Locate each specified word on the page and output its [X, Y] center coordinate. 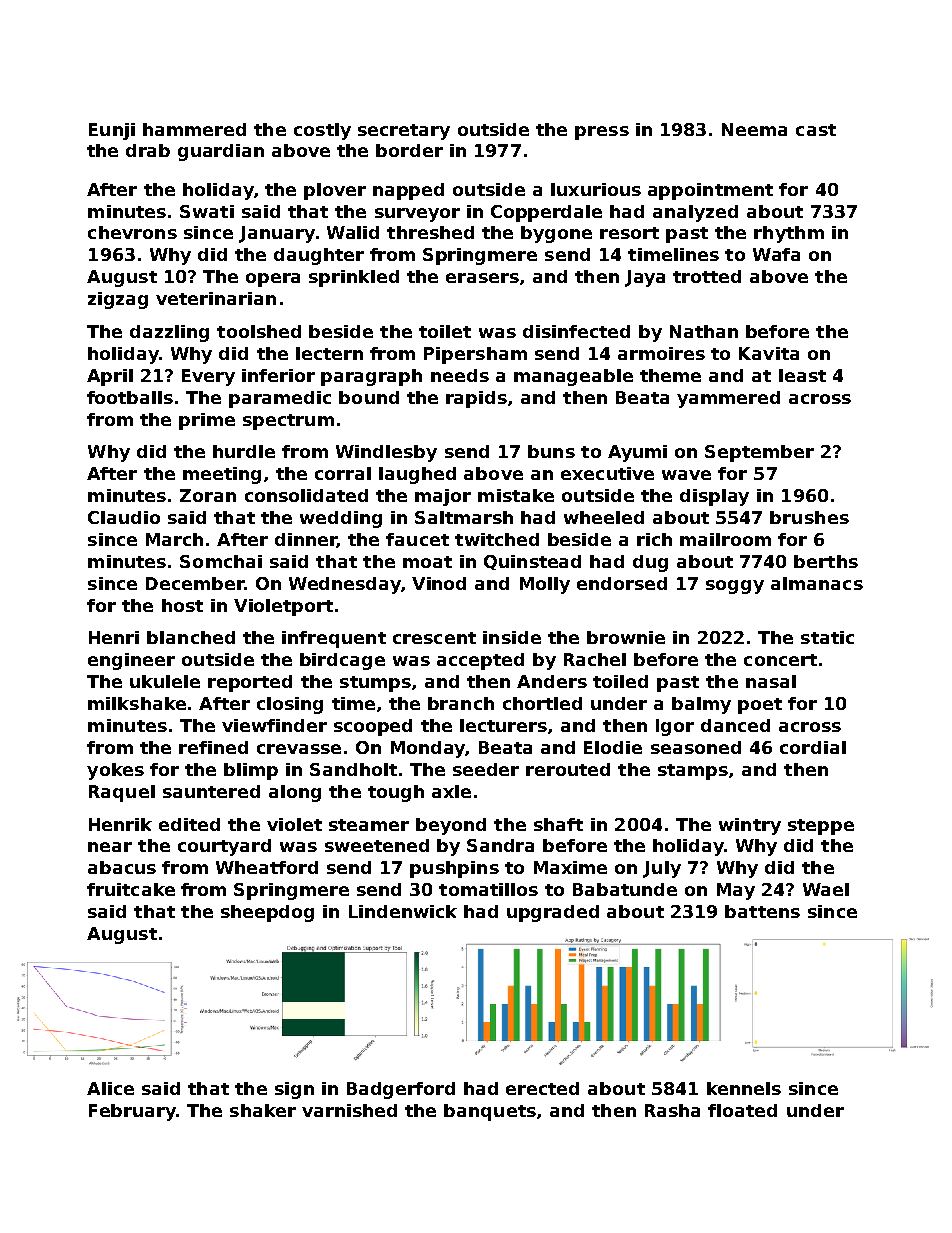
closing [290, 705]
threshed [430, 232]
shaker [263, 1110]
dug [650, 563]
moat [427, 562]
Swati [207, 211]
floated [742, 1110]
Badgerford [401, 1090]
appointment [710, 191]
